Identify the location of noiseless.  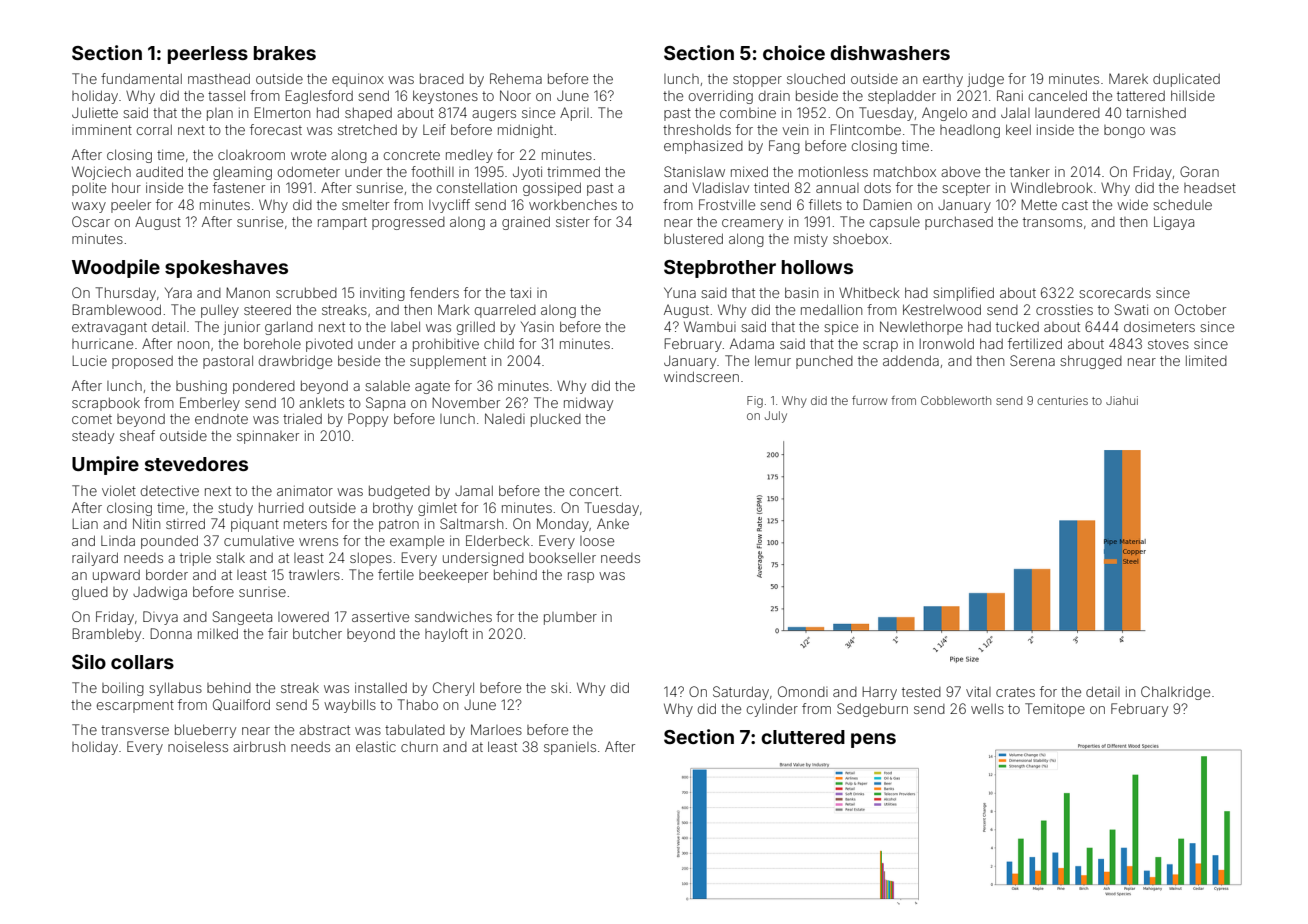
(198, 746).
